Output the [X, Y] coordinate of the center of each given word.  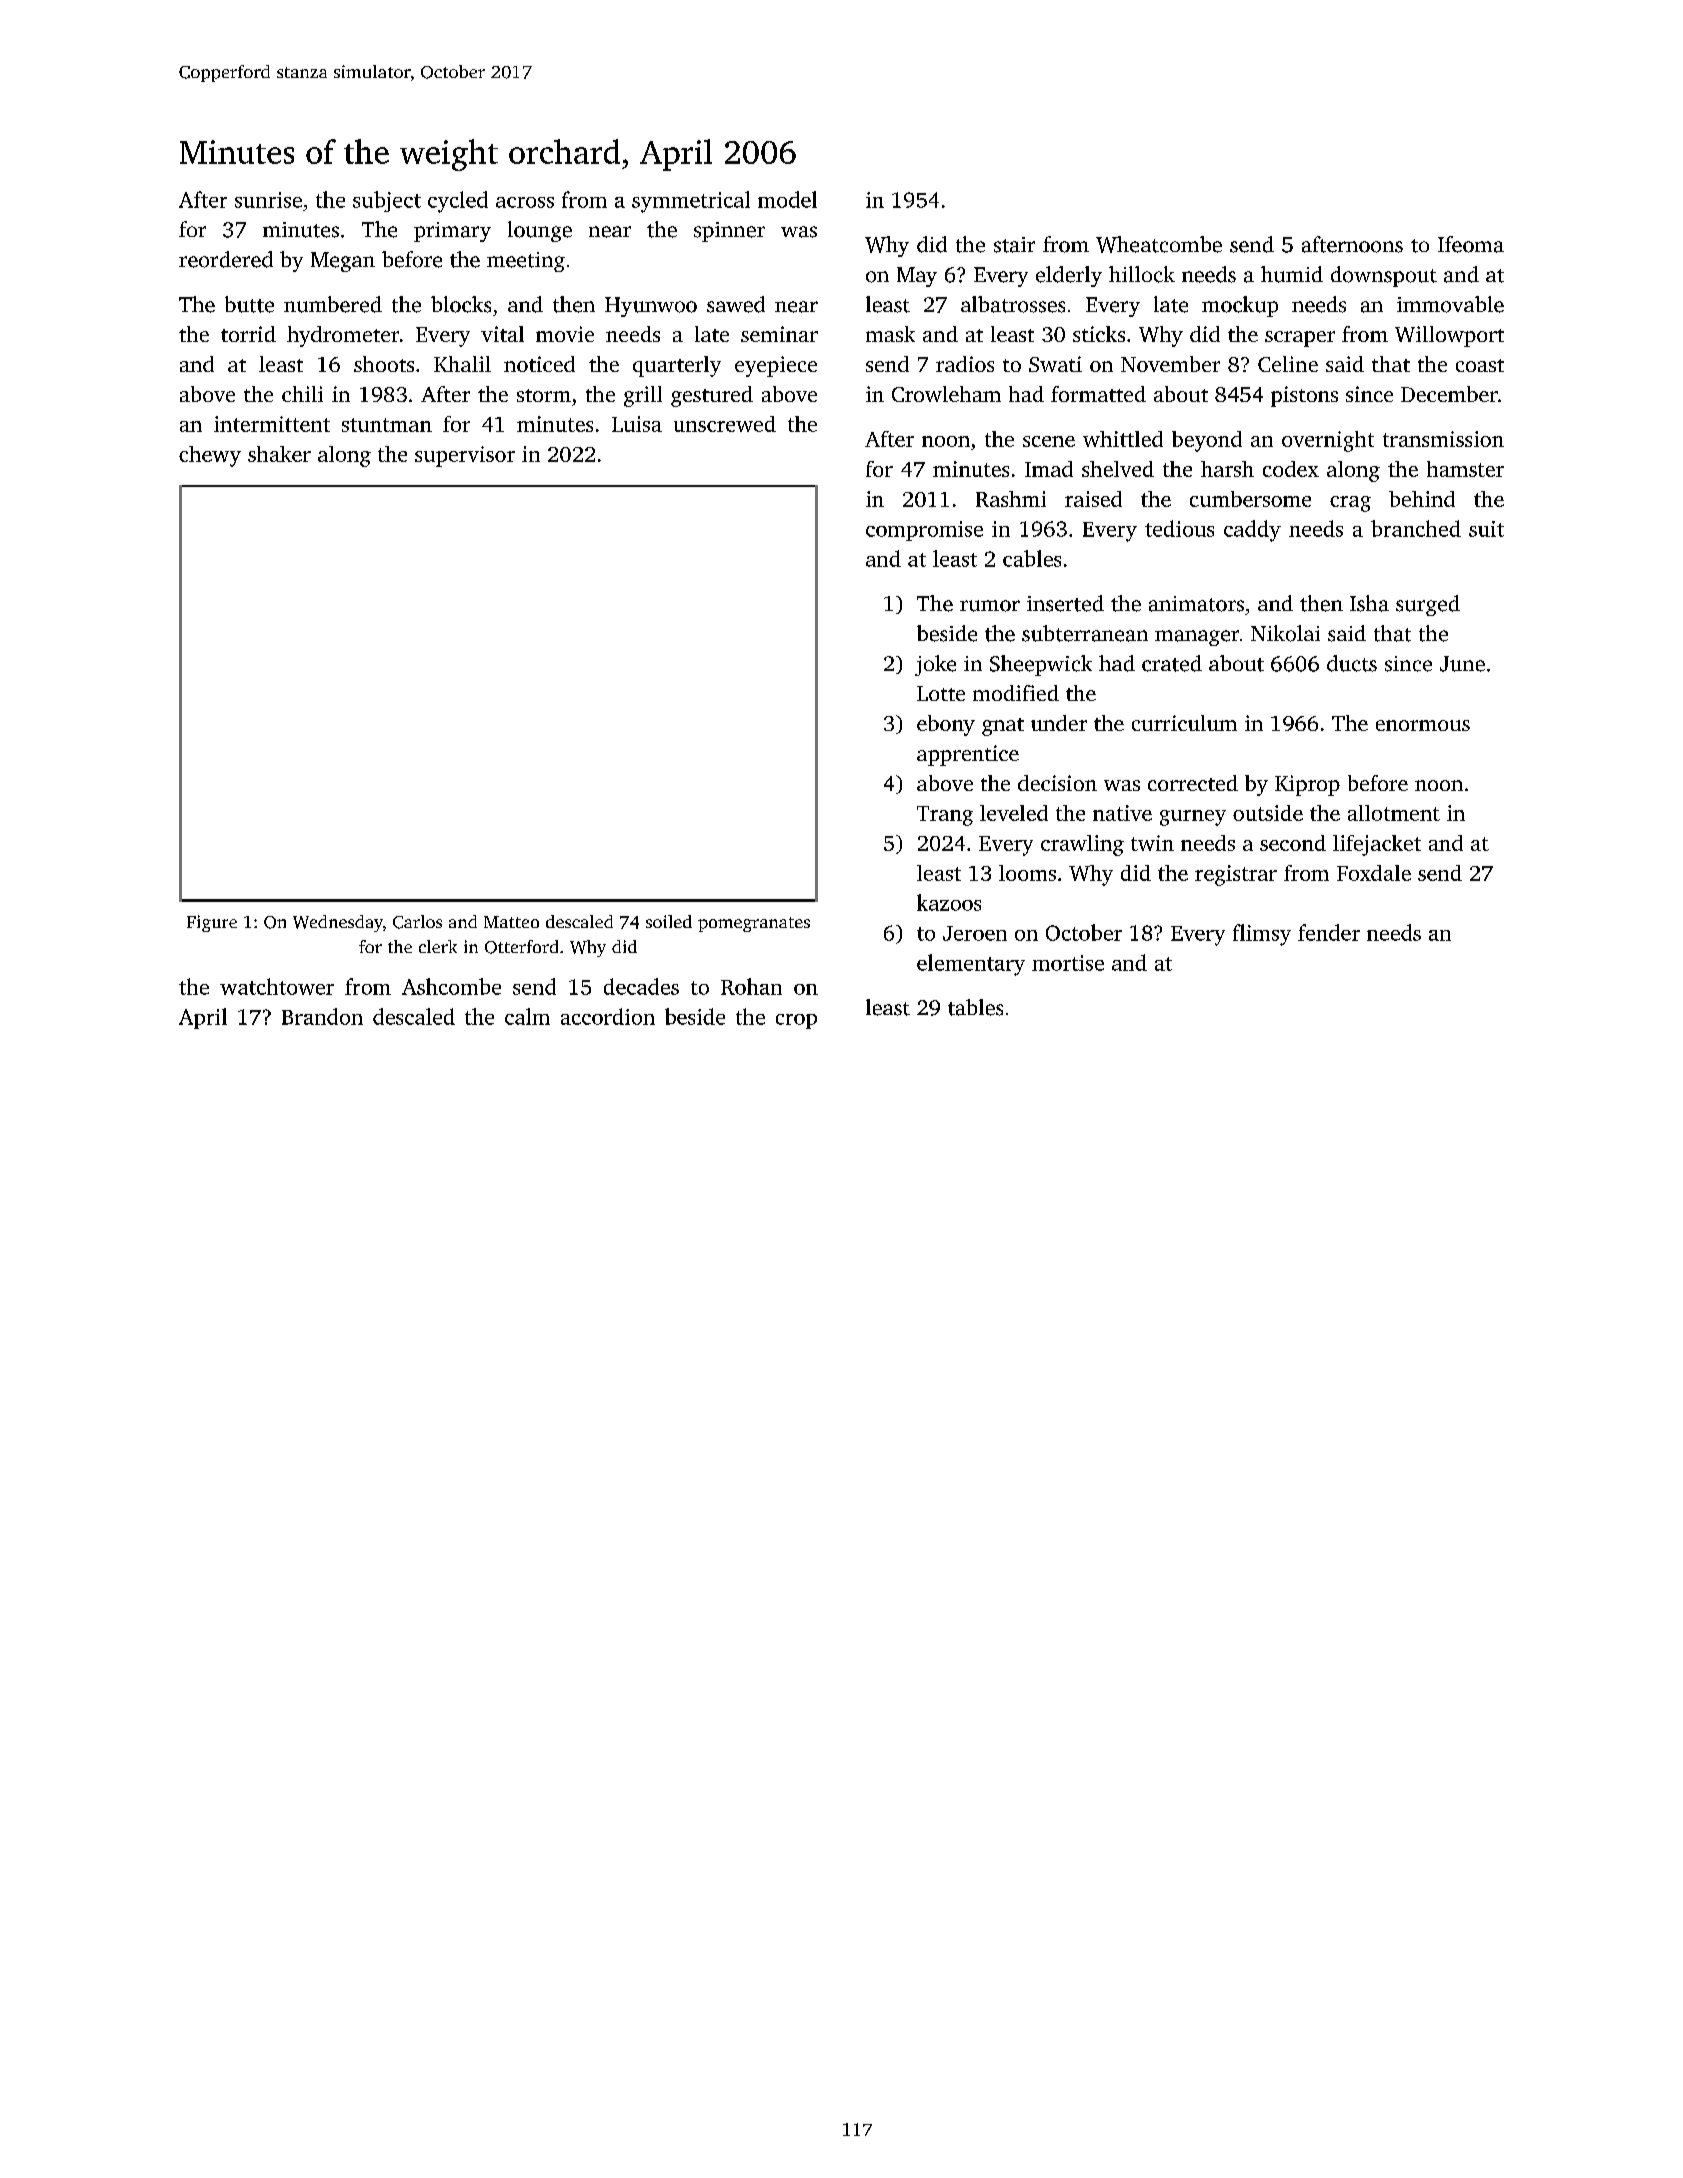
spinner [729, 232]
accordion [608, 1016]
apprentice [968, 755]
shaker [279, 454]
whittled [1123, 439]
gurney [1193, 818]
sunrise [268, 200]
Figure [212, 923]
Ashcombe [451, 986]
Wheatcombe [1159, 244]
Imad [1049, 469]
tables [975, 1007]
